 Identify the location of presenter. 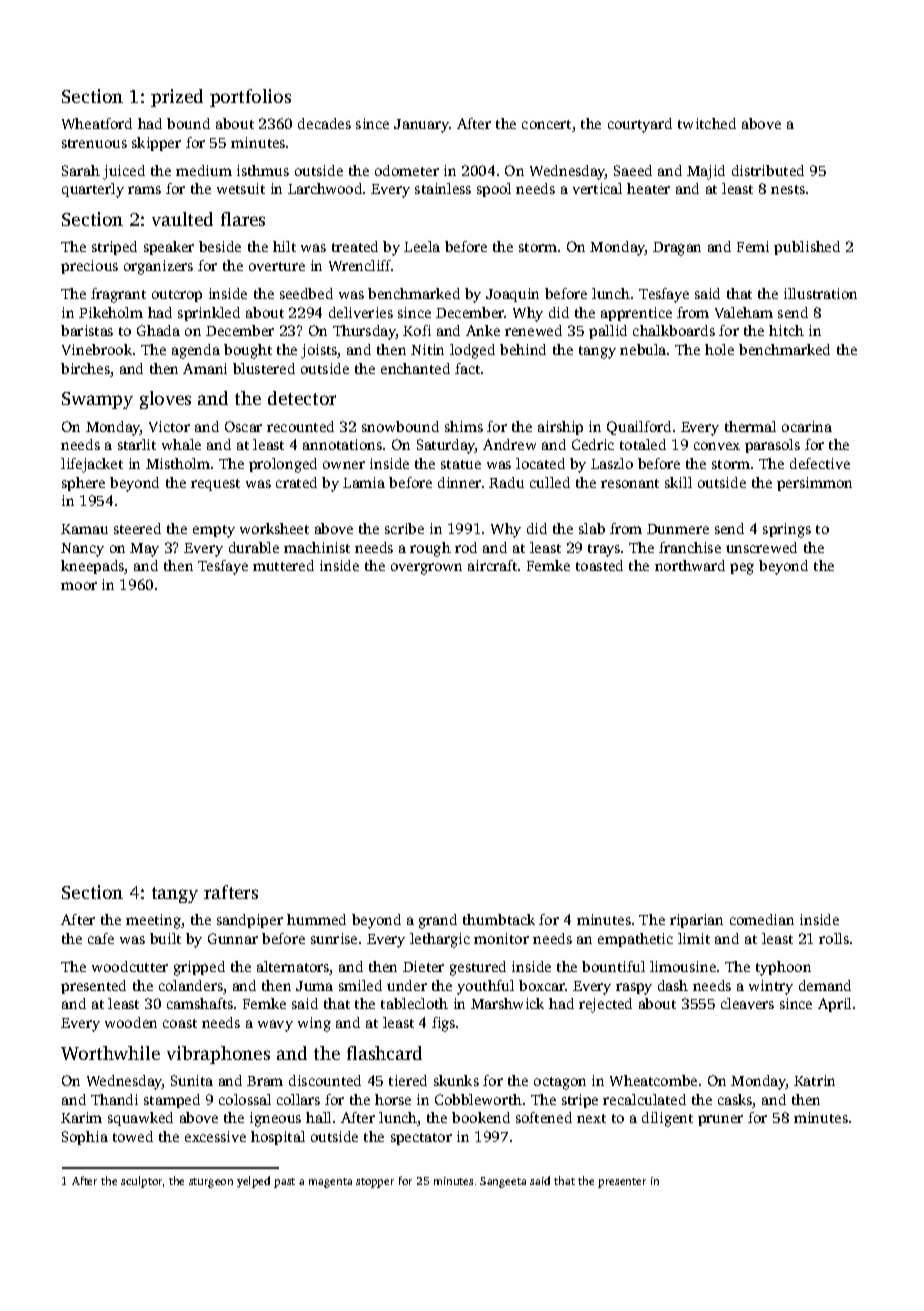
(622, 1183).
